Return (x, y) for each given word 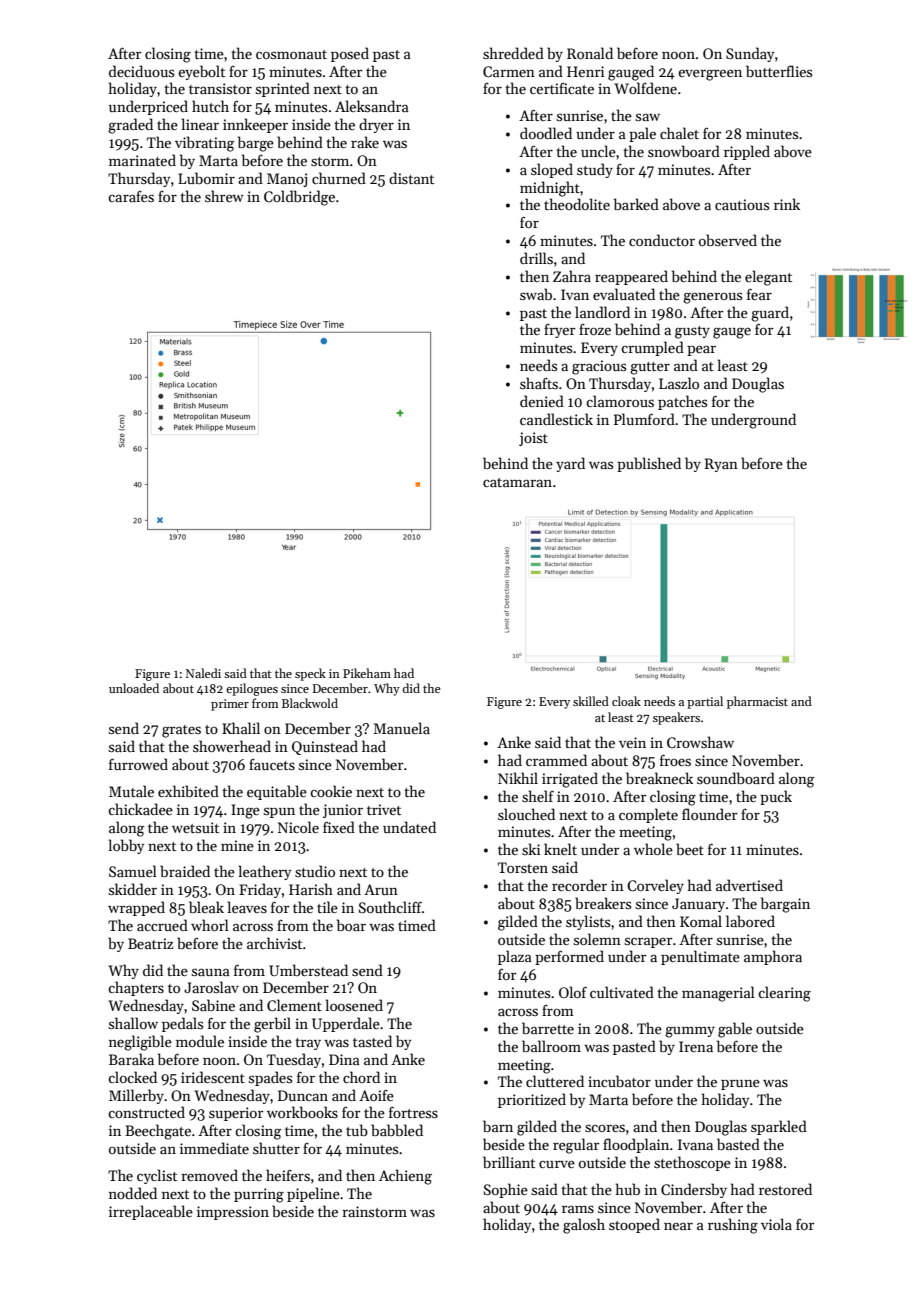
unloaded (134, 688)
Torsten (523, 867)
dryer (376, 125)
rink (787, 204)
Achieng (405, 1177)
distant (411, 178)
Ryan (721, 465)
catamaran (517, 482)
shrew (224, 196)
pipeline (313, 1194)
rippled (747, 152)
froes (675, 760)
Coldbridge (299, 198)
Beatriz (150, 943)
